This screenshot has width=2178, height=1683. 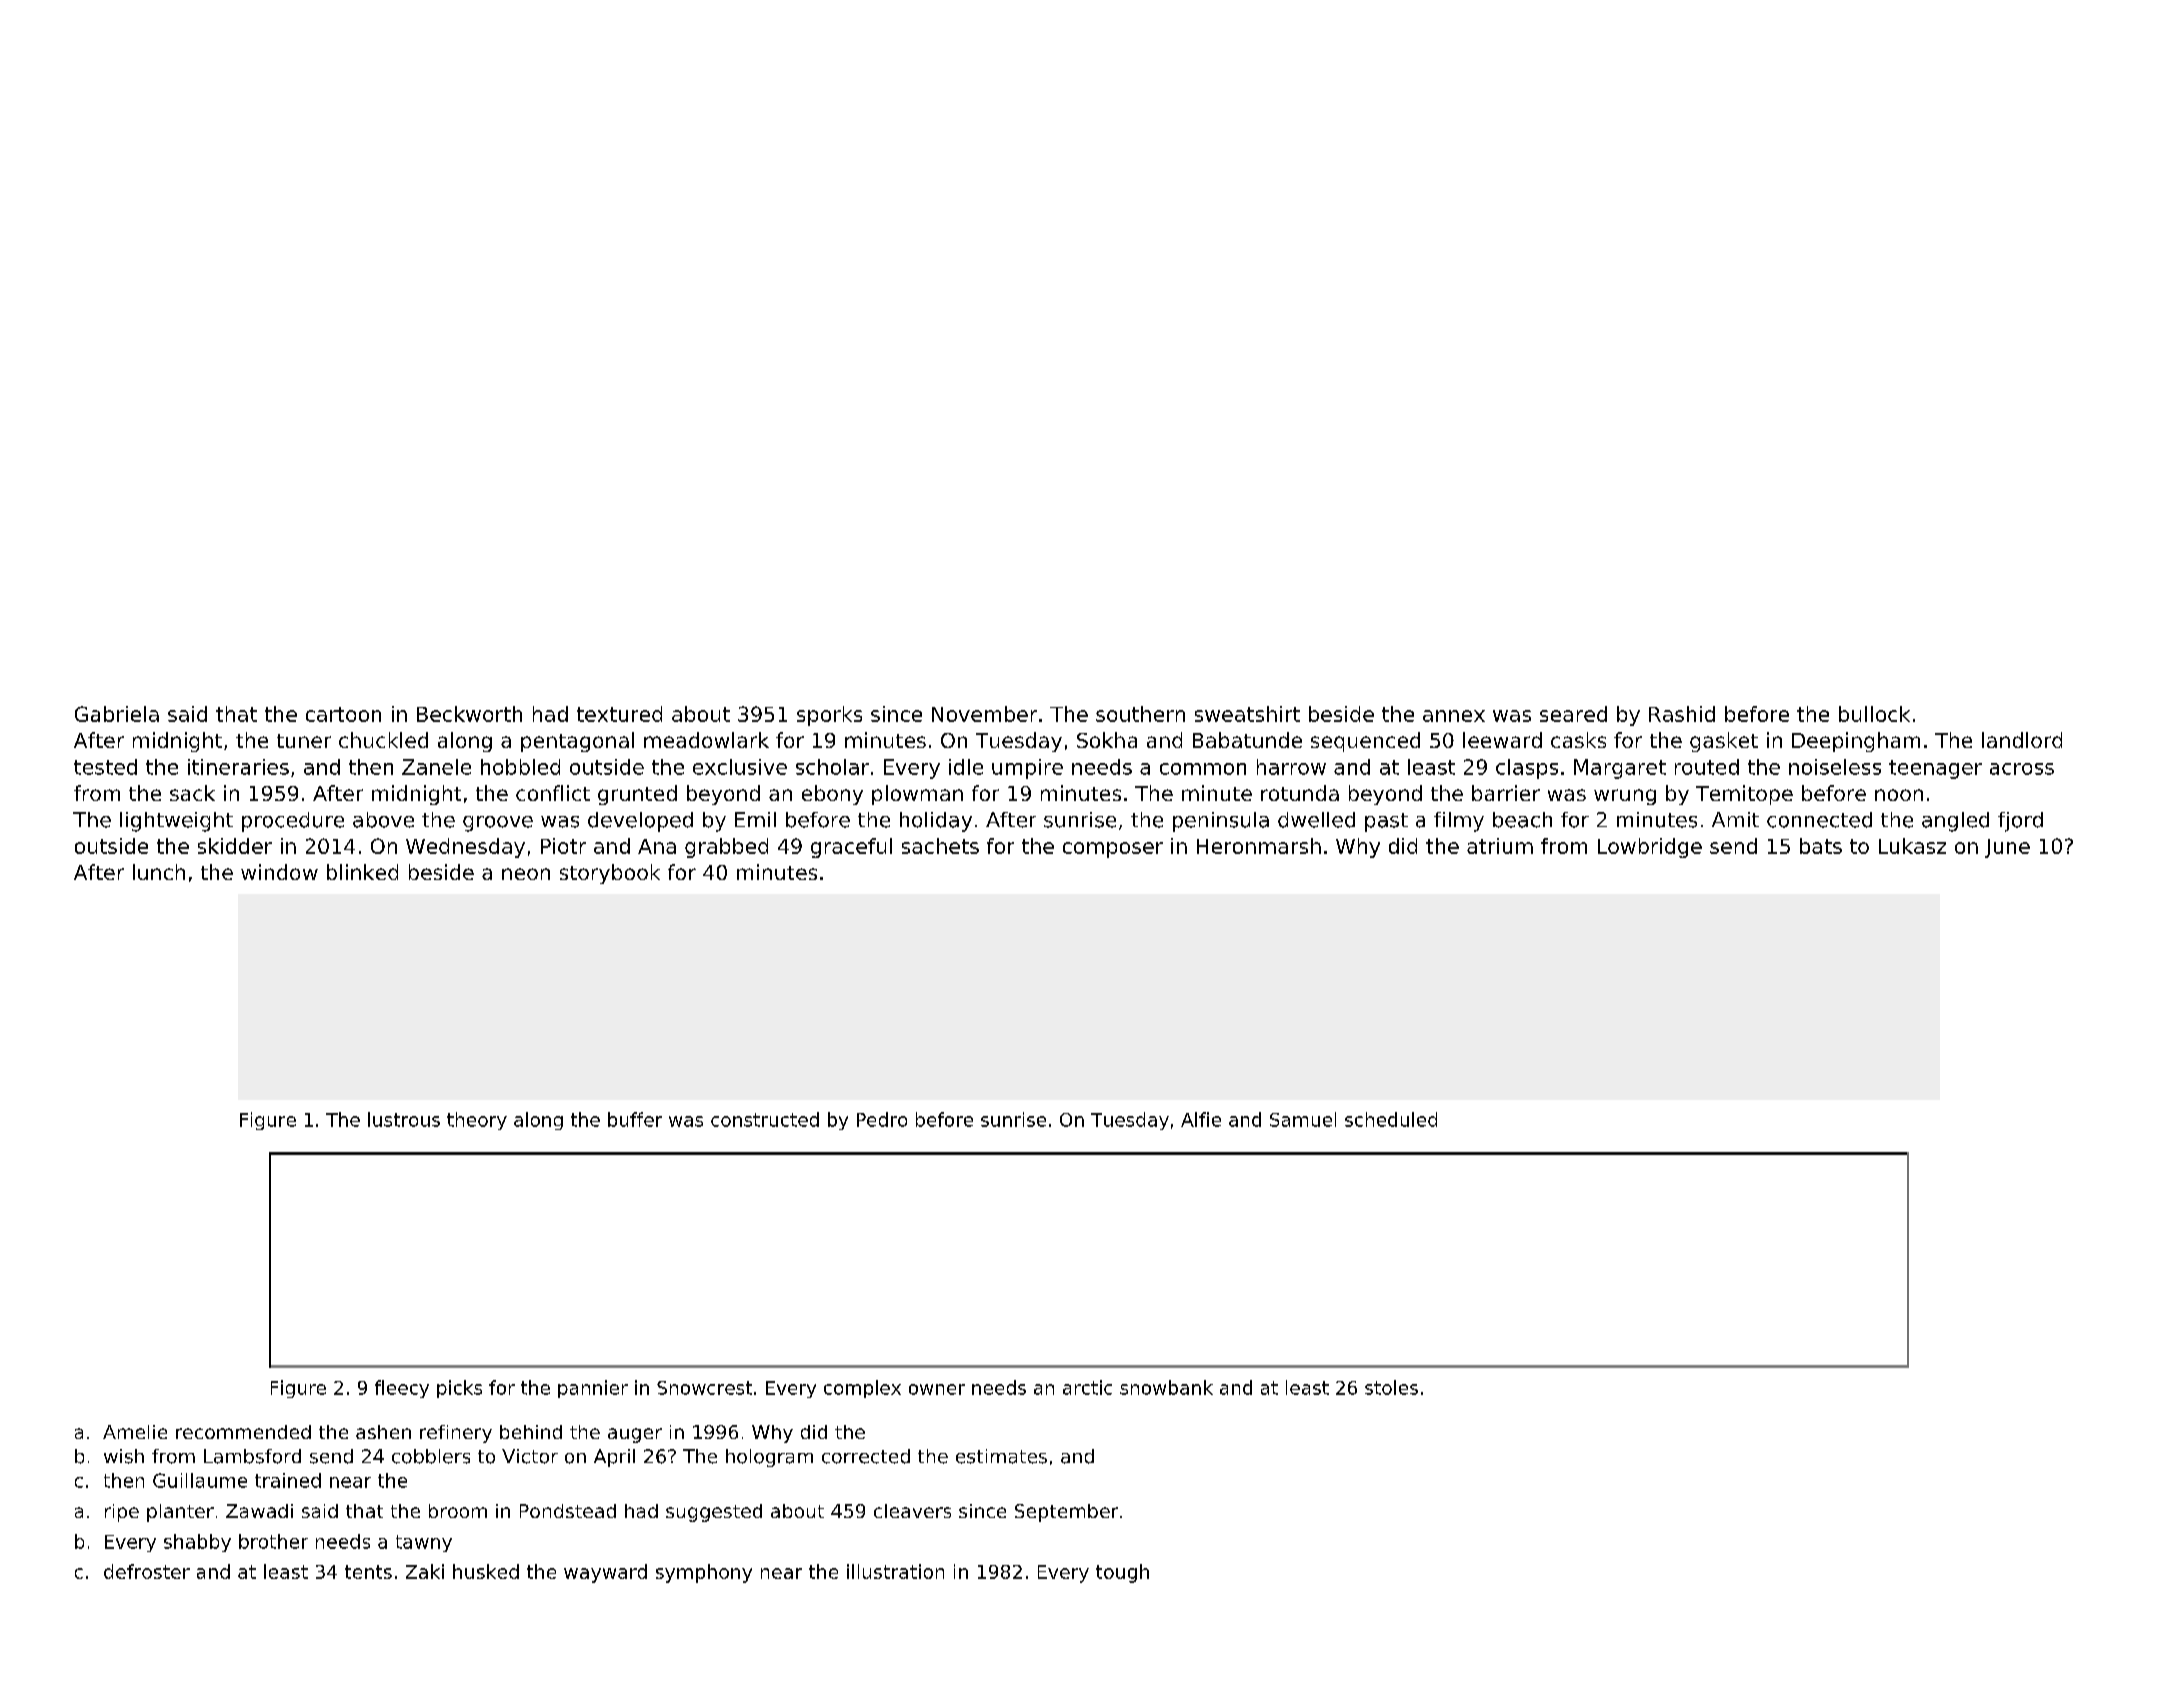 I want to click on storybook, so click(x=610, y=874).
